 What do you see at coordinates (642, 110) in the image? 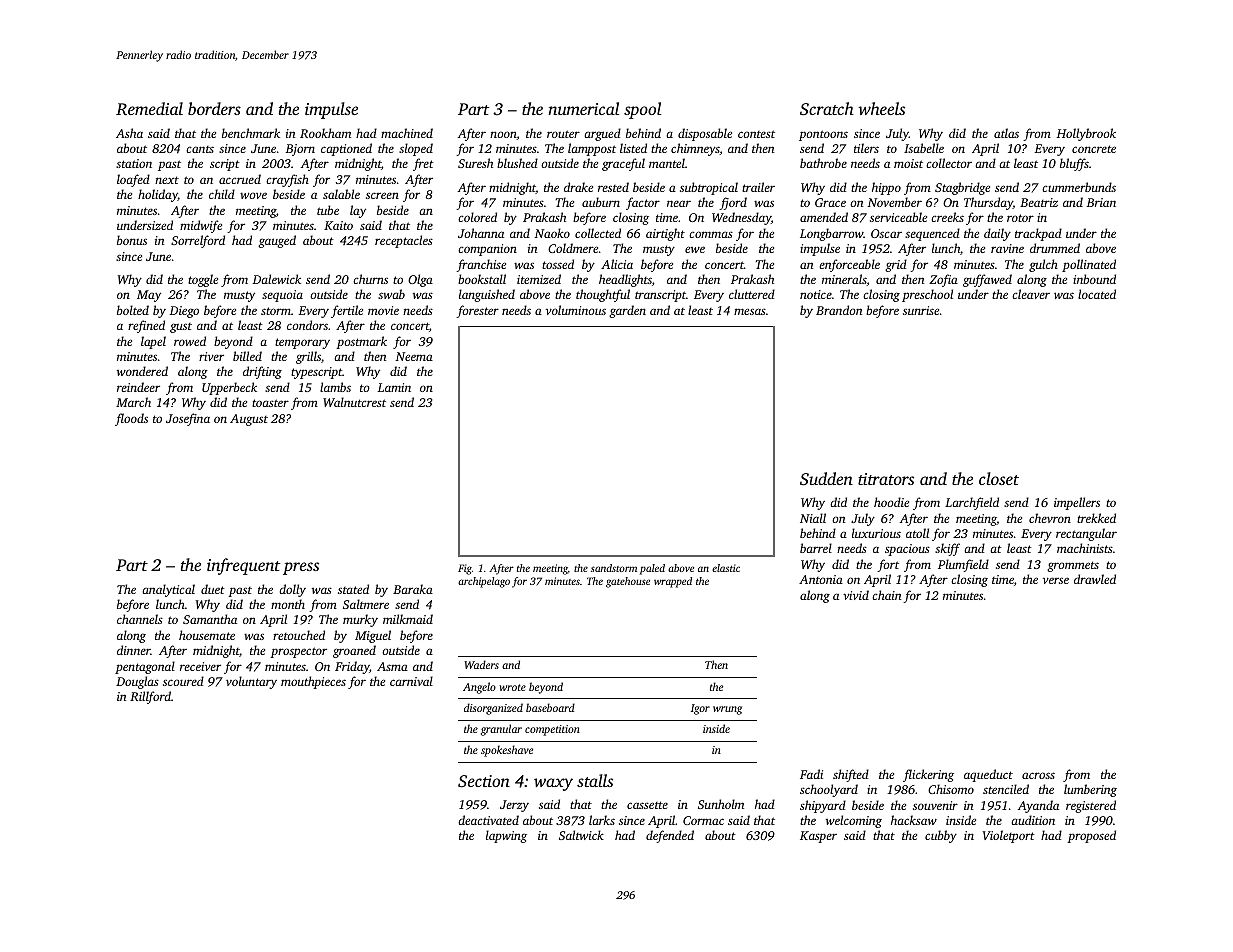
I see `spool` at bounding box center [642, 110].
